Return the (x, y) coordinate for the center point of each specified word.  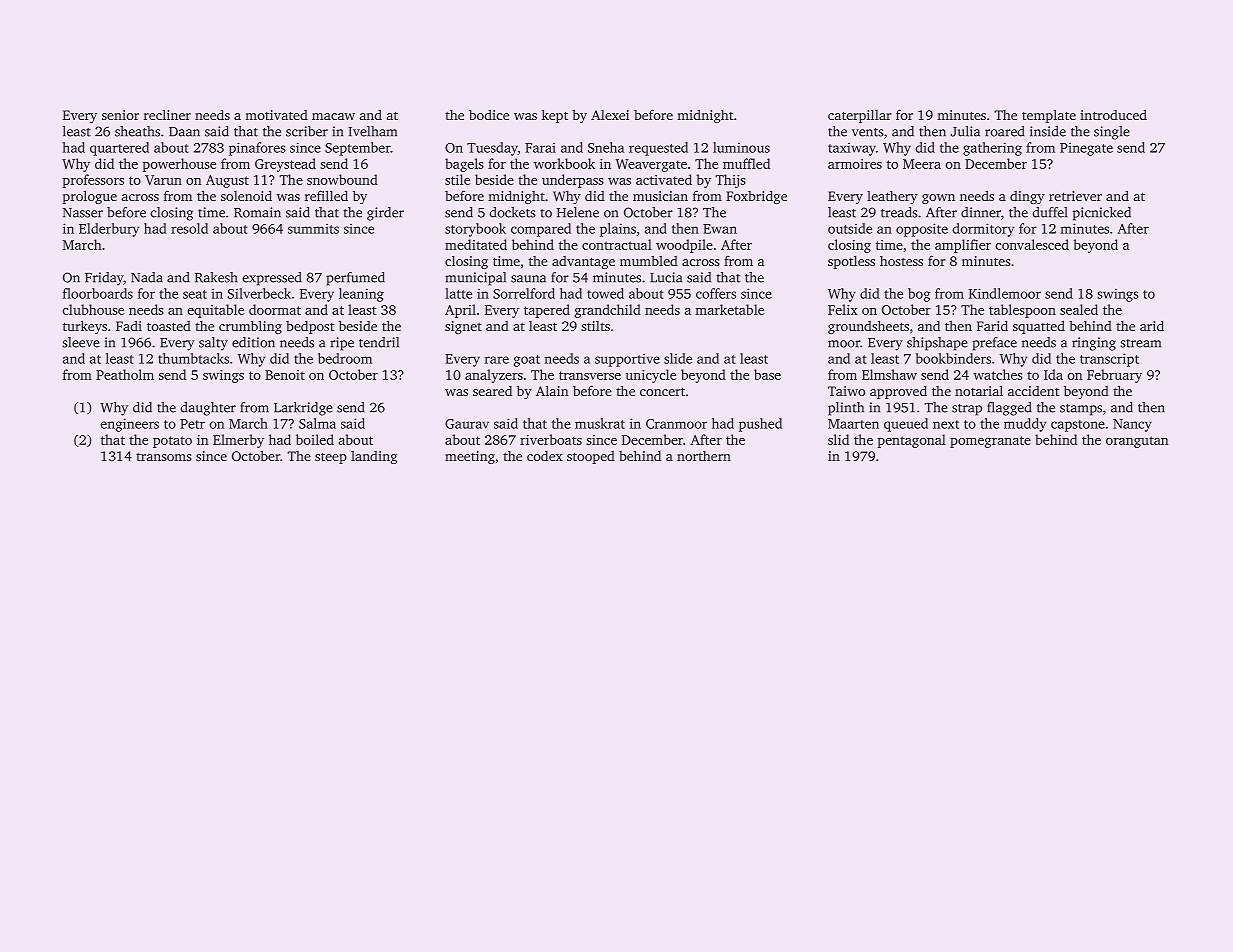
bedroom (345, 358)
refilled (326, 195)
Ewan (720, 229)
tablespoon (1022, 311)
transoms (164, 456)
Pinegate (1086, 149)
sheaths (137, 131)
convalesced (1032, 244)
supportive (627, 360)
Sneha (606, 147)
